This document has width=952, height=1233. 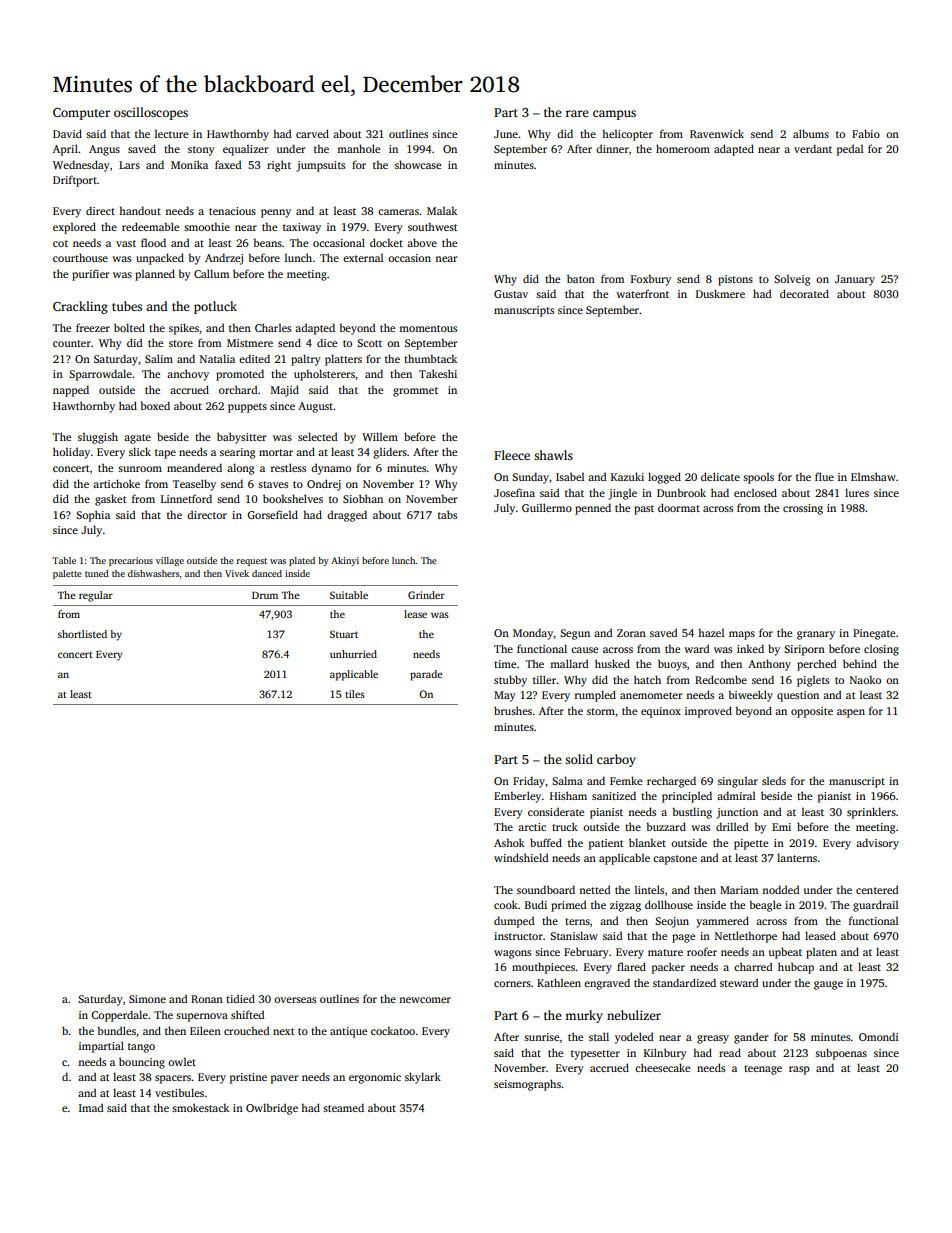 What do you see at coordinates (717, 133) in the document?
I see `Ravenwick` at bounding box center [717, 133].
